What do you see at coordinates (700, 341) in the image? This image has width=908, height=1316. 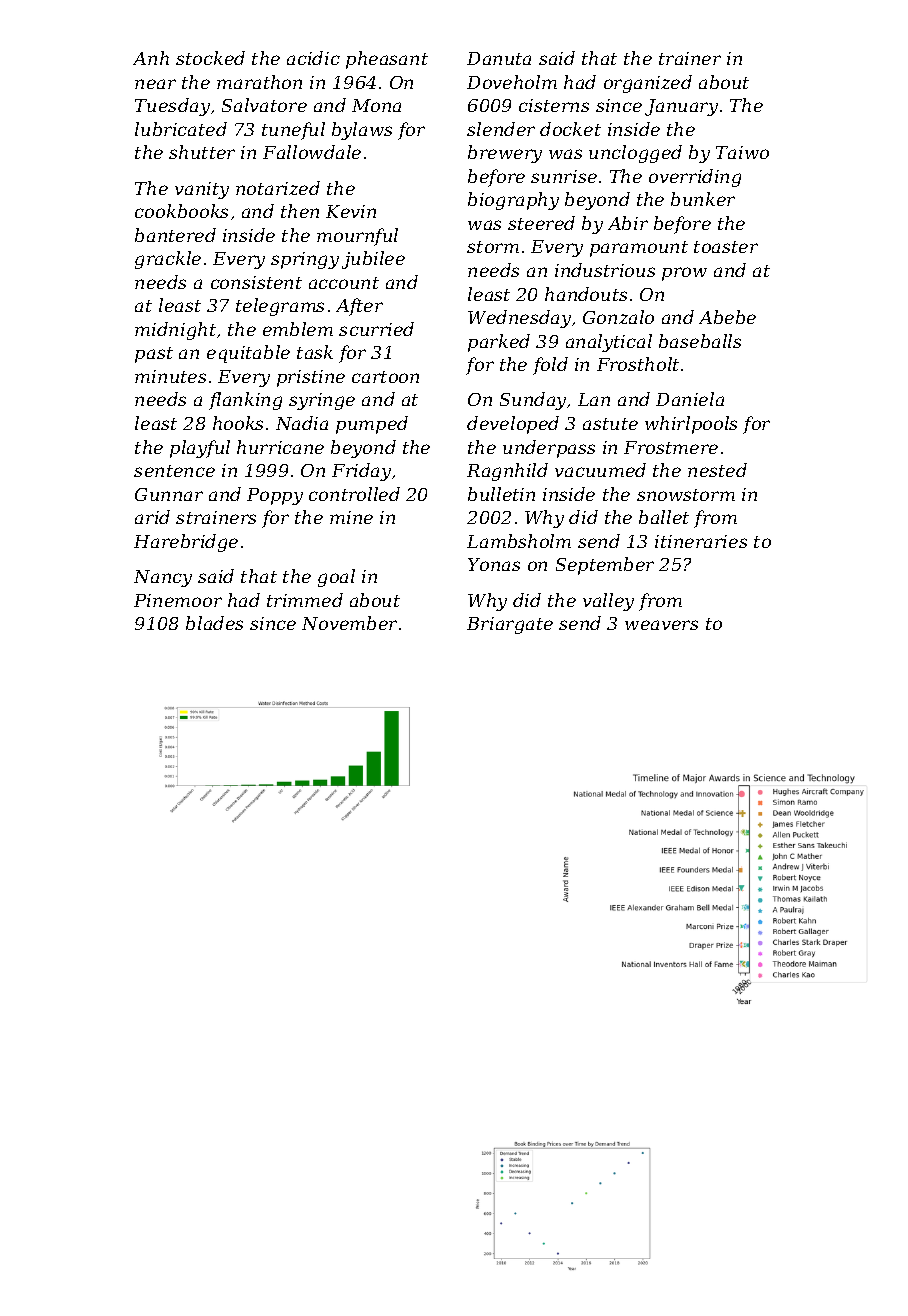 I see `baseballs` at bounding box center [700, 341].
